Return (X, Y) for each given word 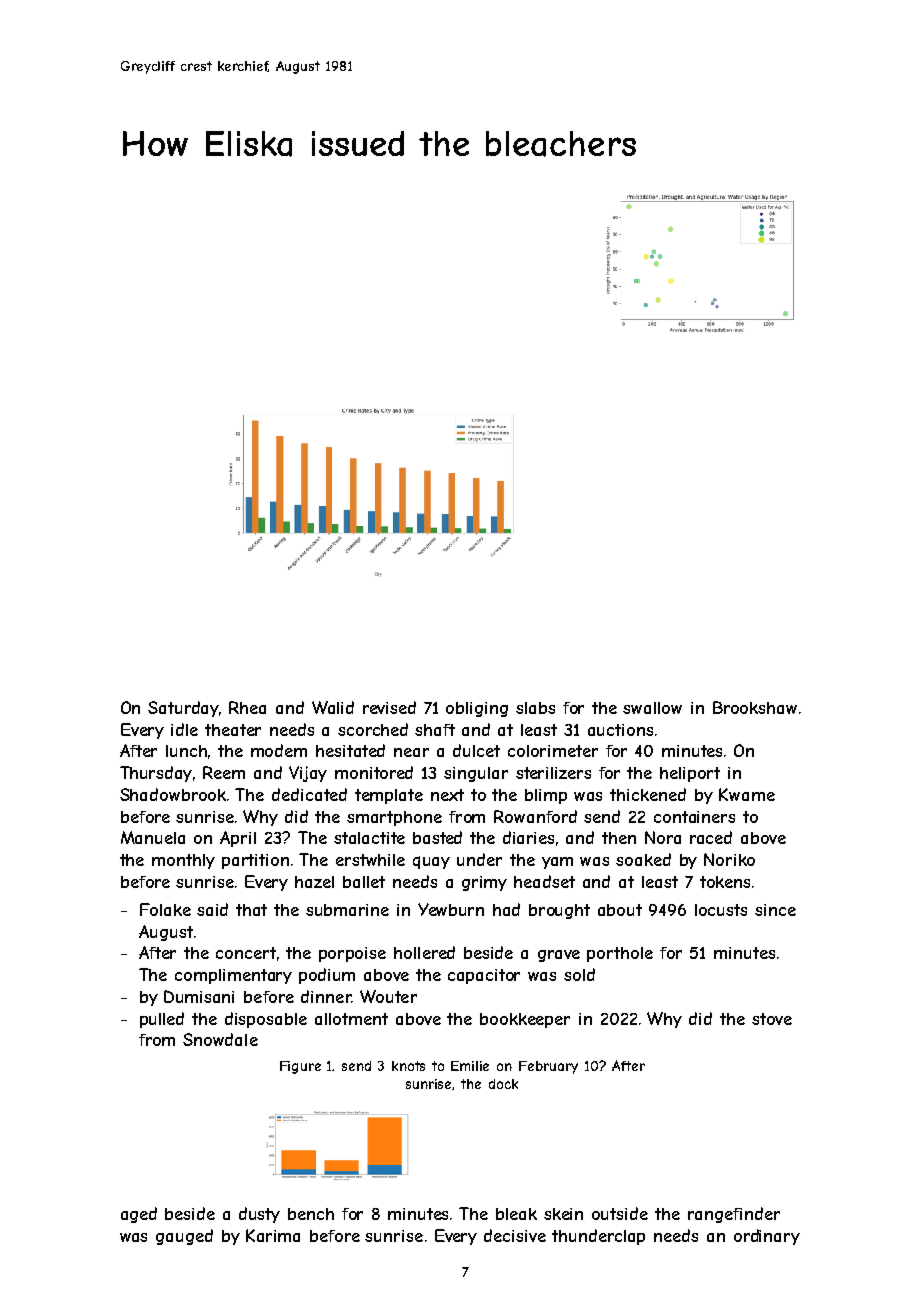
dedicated (309, 794)
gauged (184, 1237)
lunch (186, 751)
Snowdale (220, 1039)
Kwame (747, 794)
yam (557, 863)
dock (503, 1084)
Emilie (470, 1066)
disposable (266, 1020)
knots (408, 1066)
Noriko (729, 859)
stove (772, 1019)
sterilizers (553, 773)
